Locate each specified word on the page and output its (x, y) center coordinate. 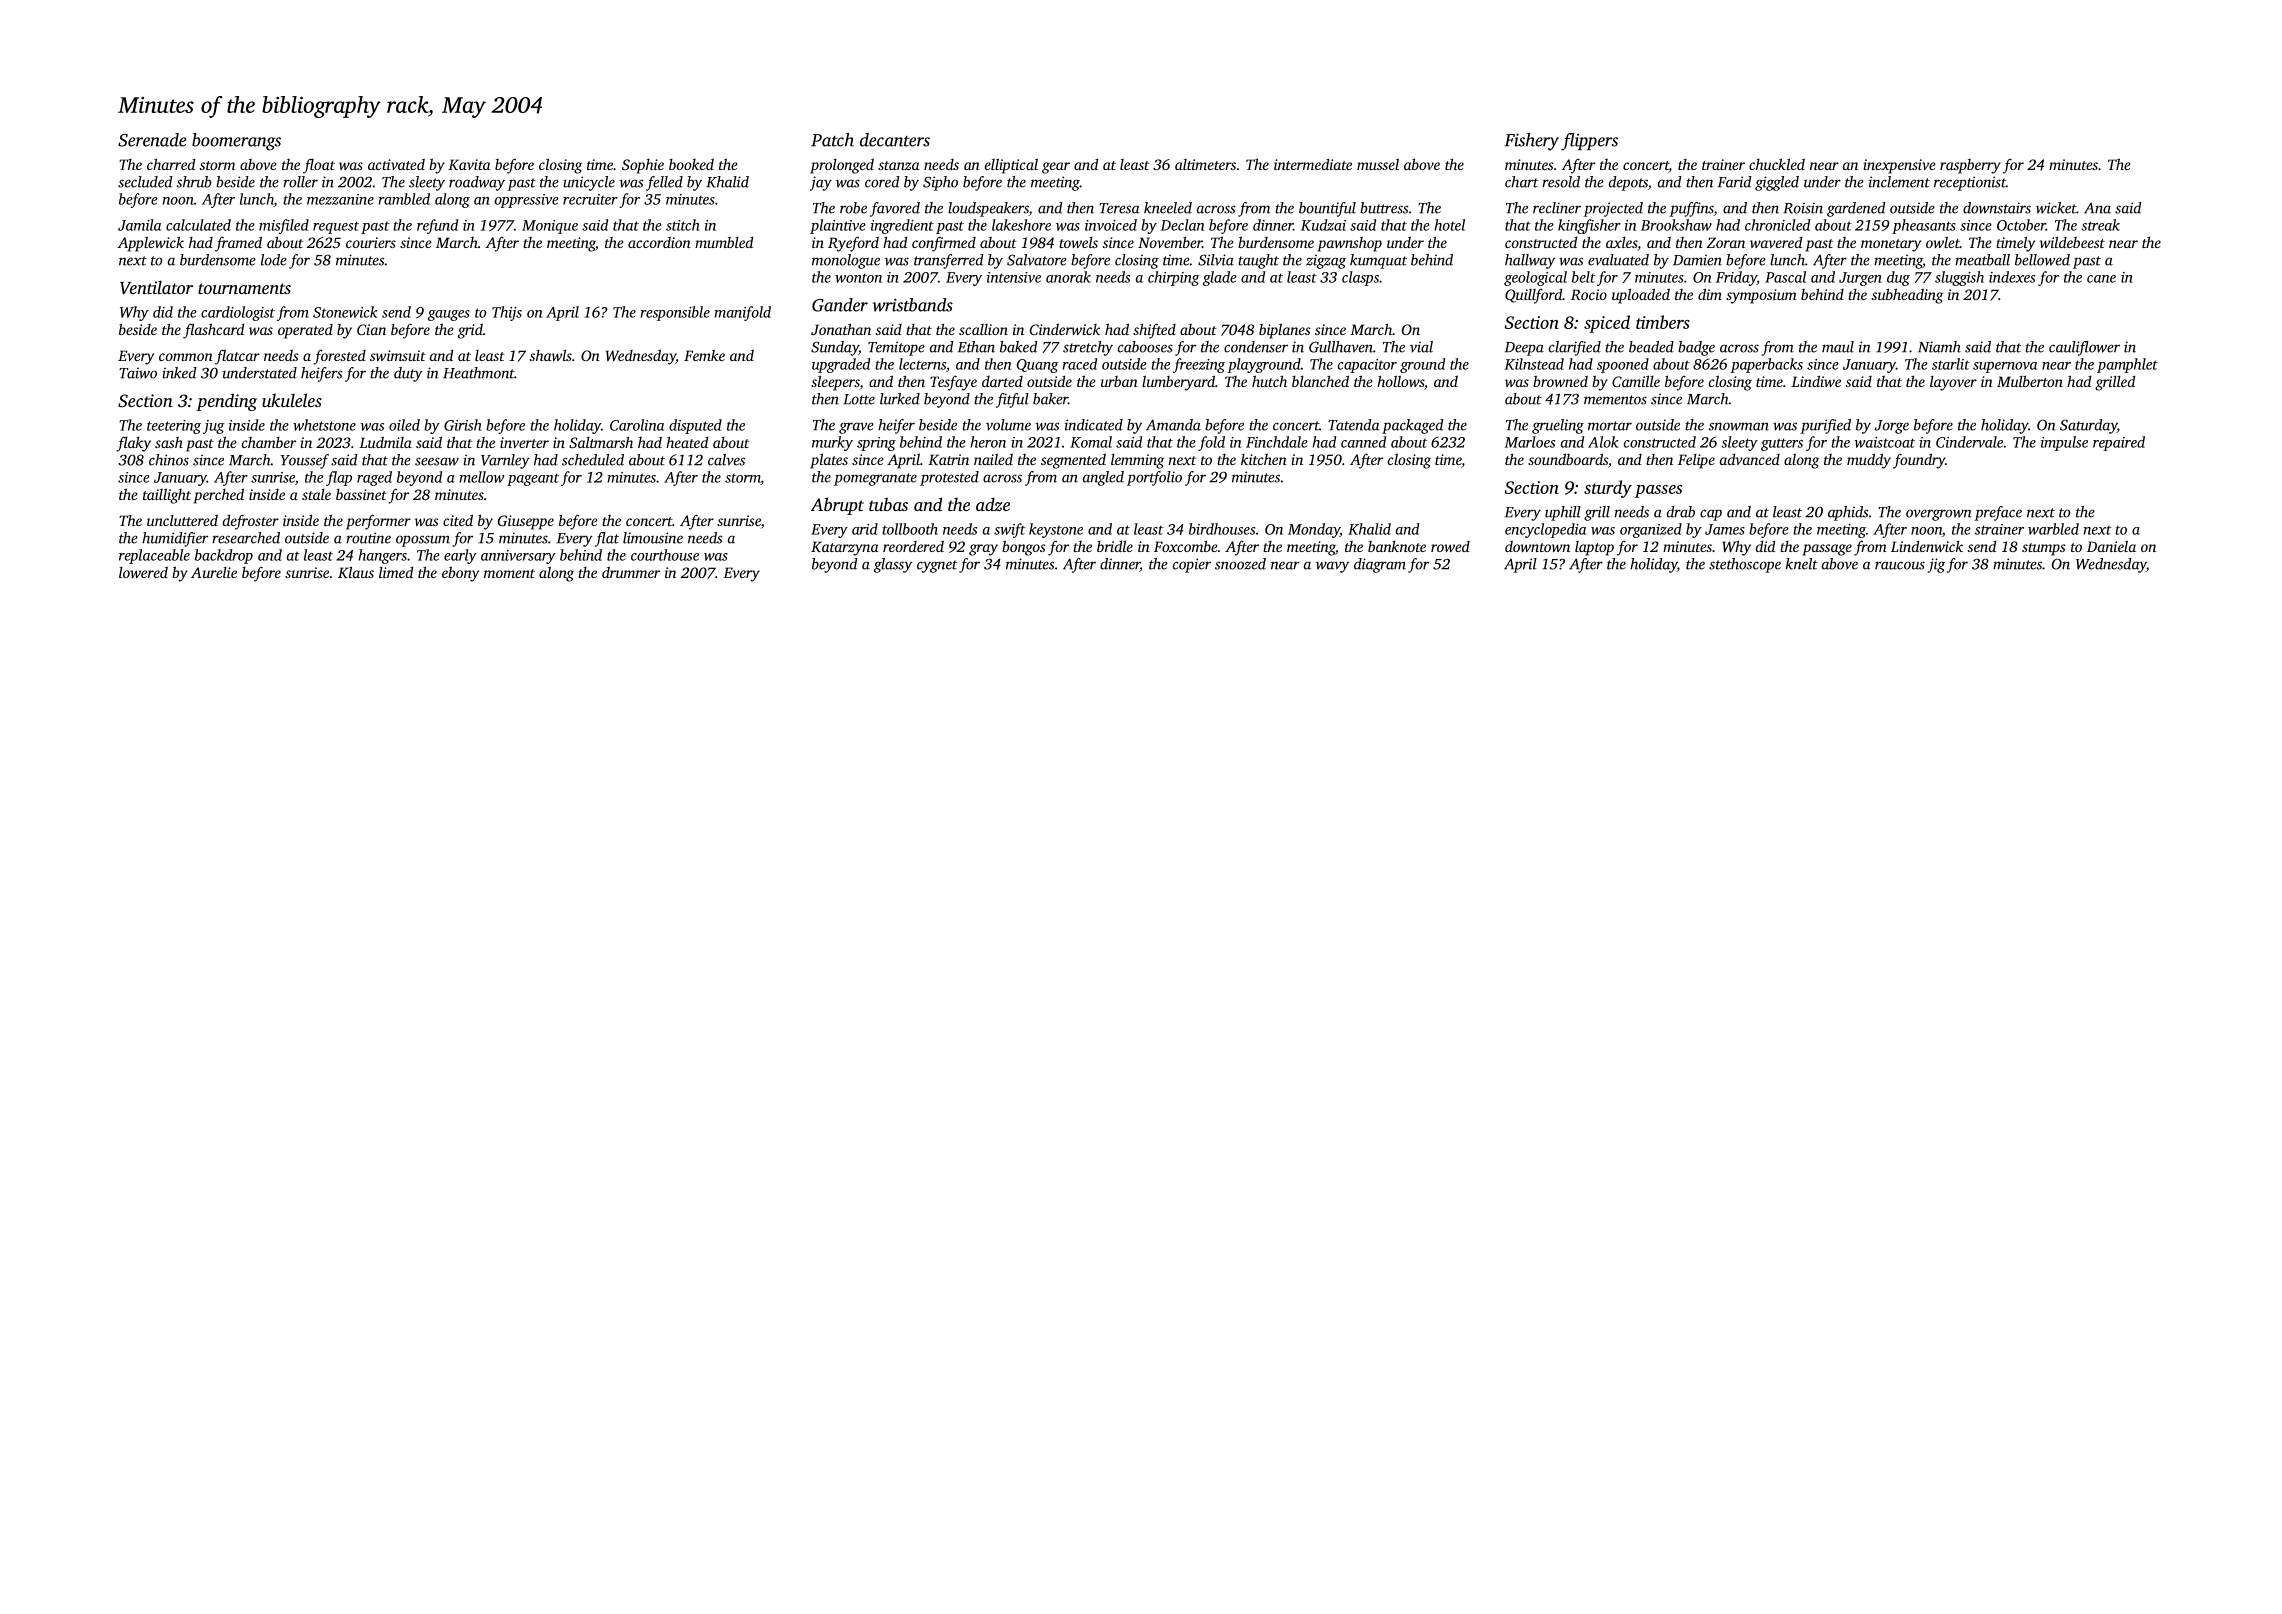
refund (437, 226)
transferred (949, 261)
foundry (1919, 461)
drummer (631, 572)
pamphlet (2127, 365)
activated (396, 164)
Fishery (1531, 142)
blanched (1320, 381)
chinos (169, 460)
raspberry (1970, 166)
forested (339, 357)
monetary (1891, 245)
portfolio (1154, 478)
